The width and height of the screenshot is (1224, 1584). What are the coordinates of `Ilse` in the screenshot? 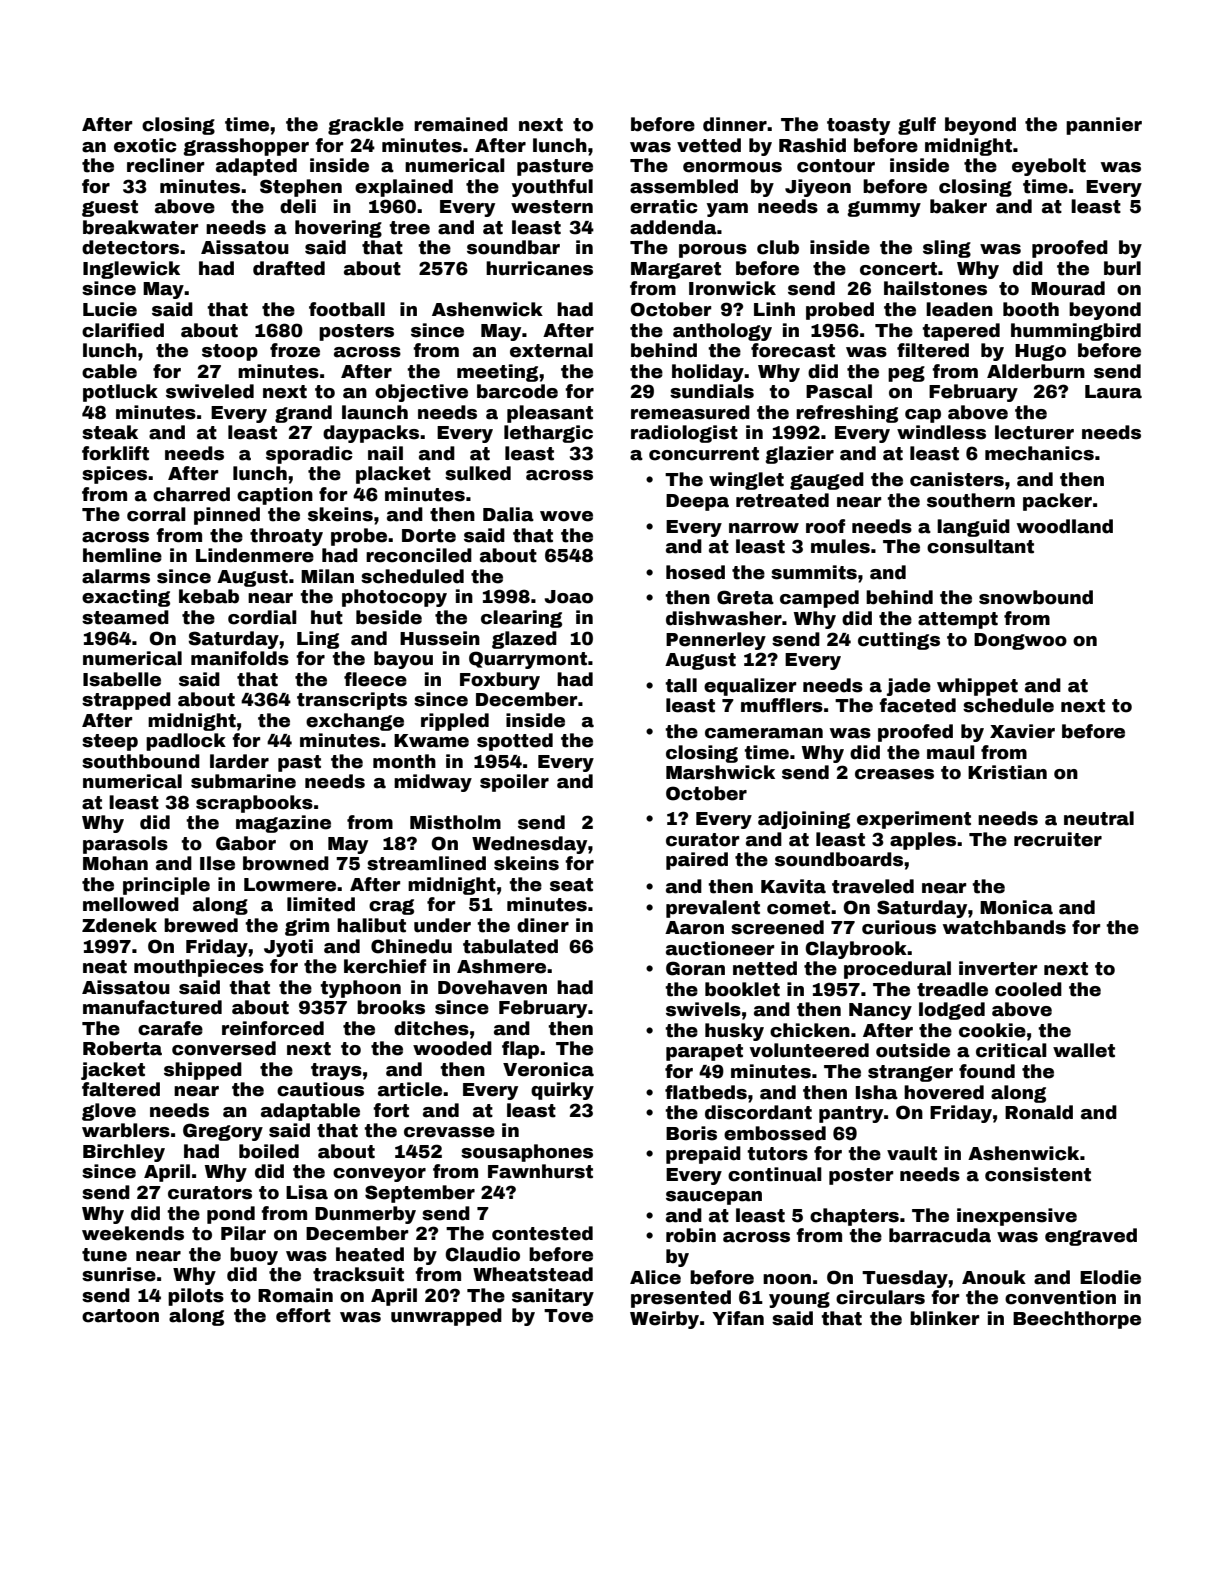 It's located at (217, 863).
